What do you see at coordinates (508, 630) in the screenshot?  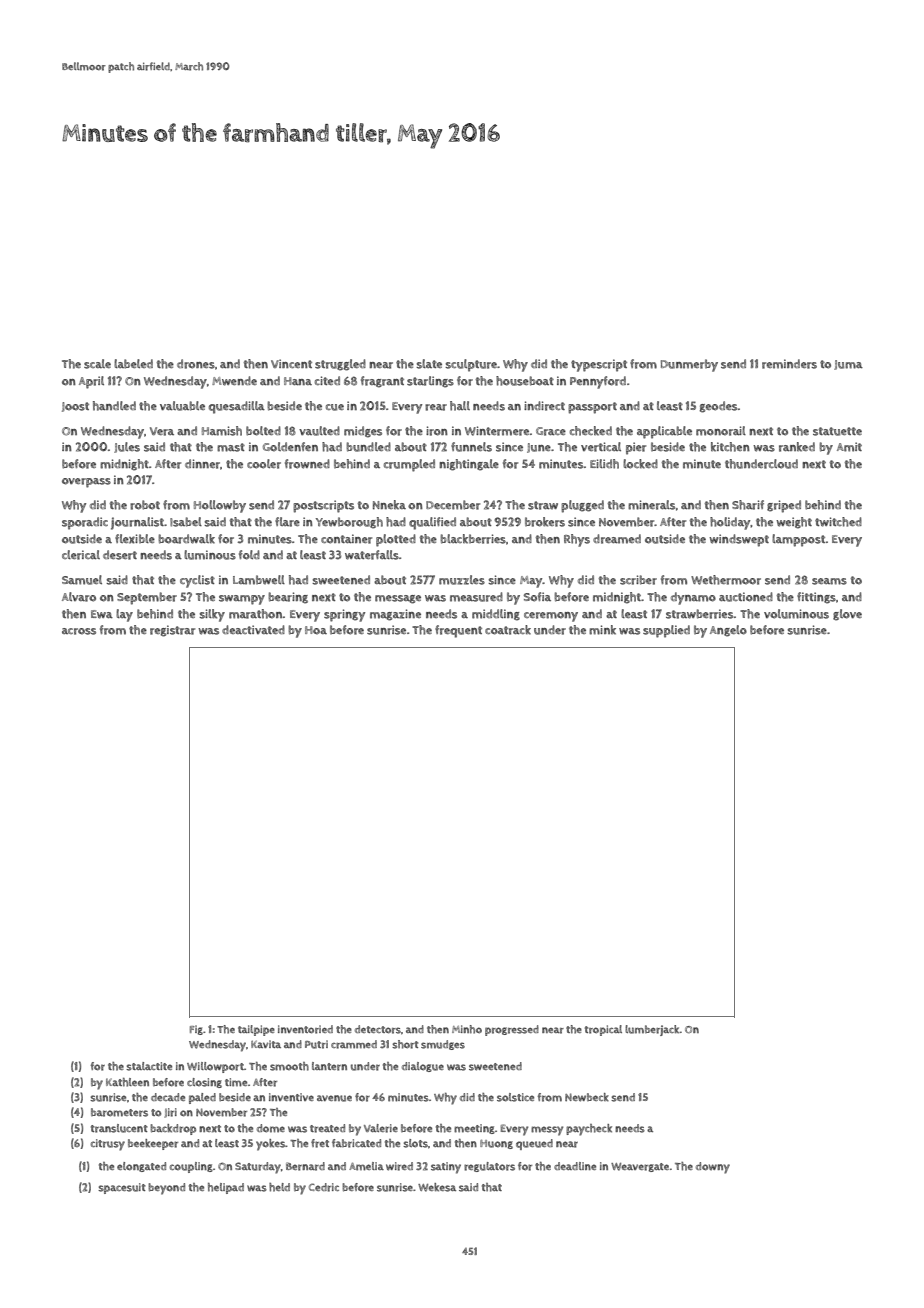 I see `coatrack` at bounding box center [508, 630].
